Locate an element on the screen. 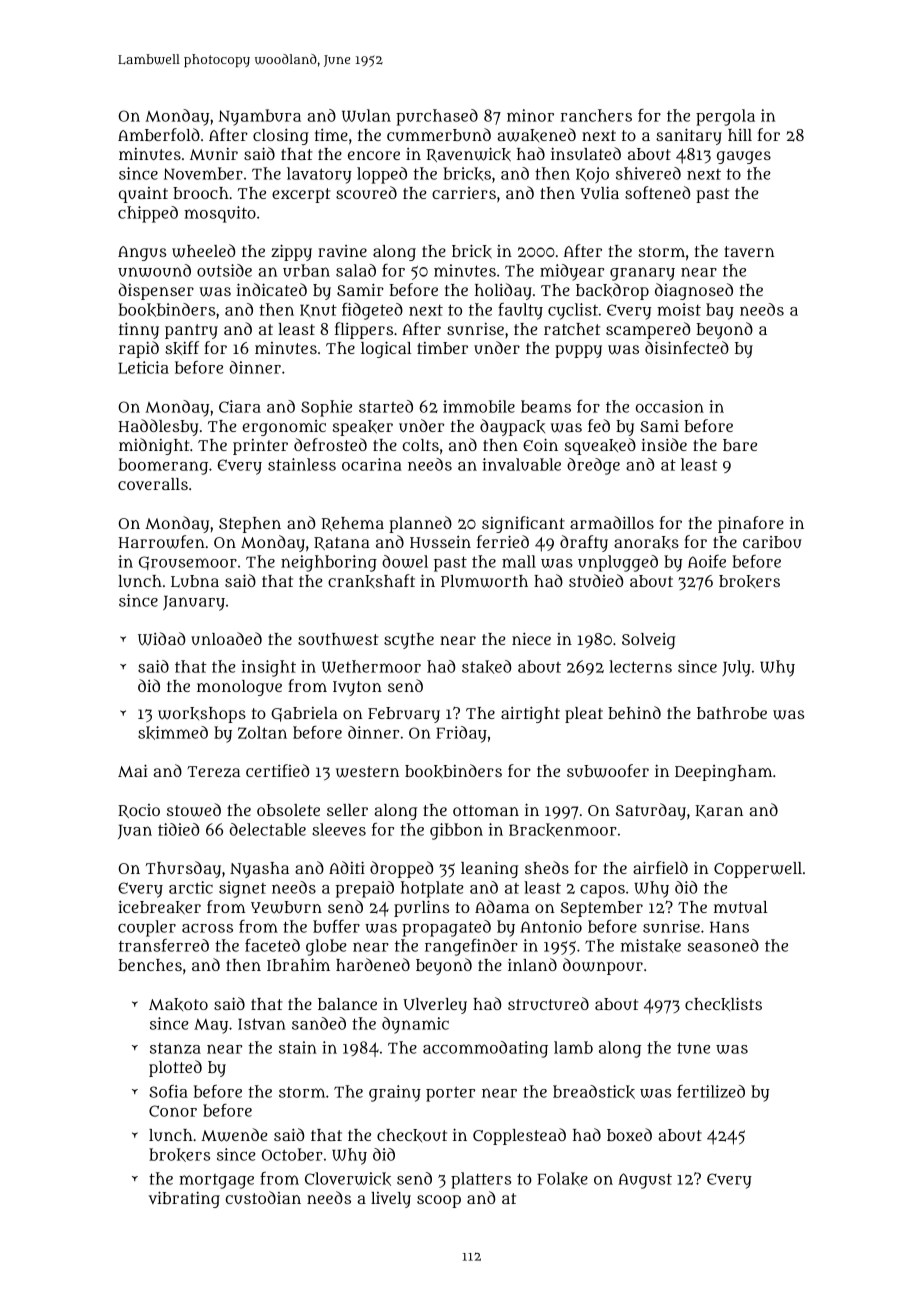  disinfected is located at coordinates (687, 347).
